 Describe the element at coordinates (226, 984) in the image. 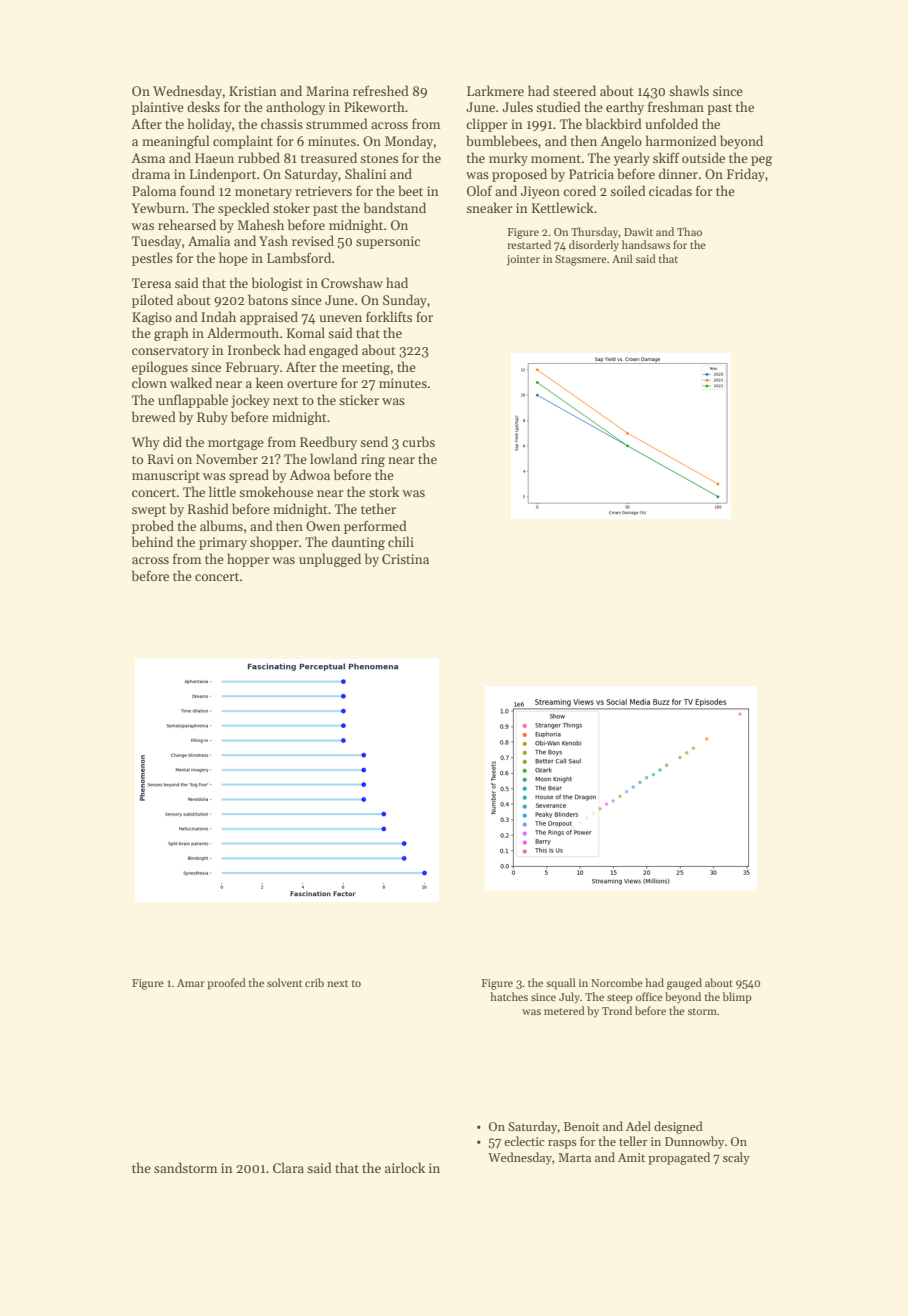

I see `proofed` at that location.
